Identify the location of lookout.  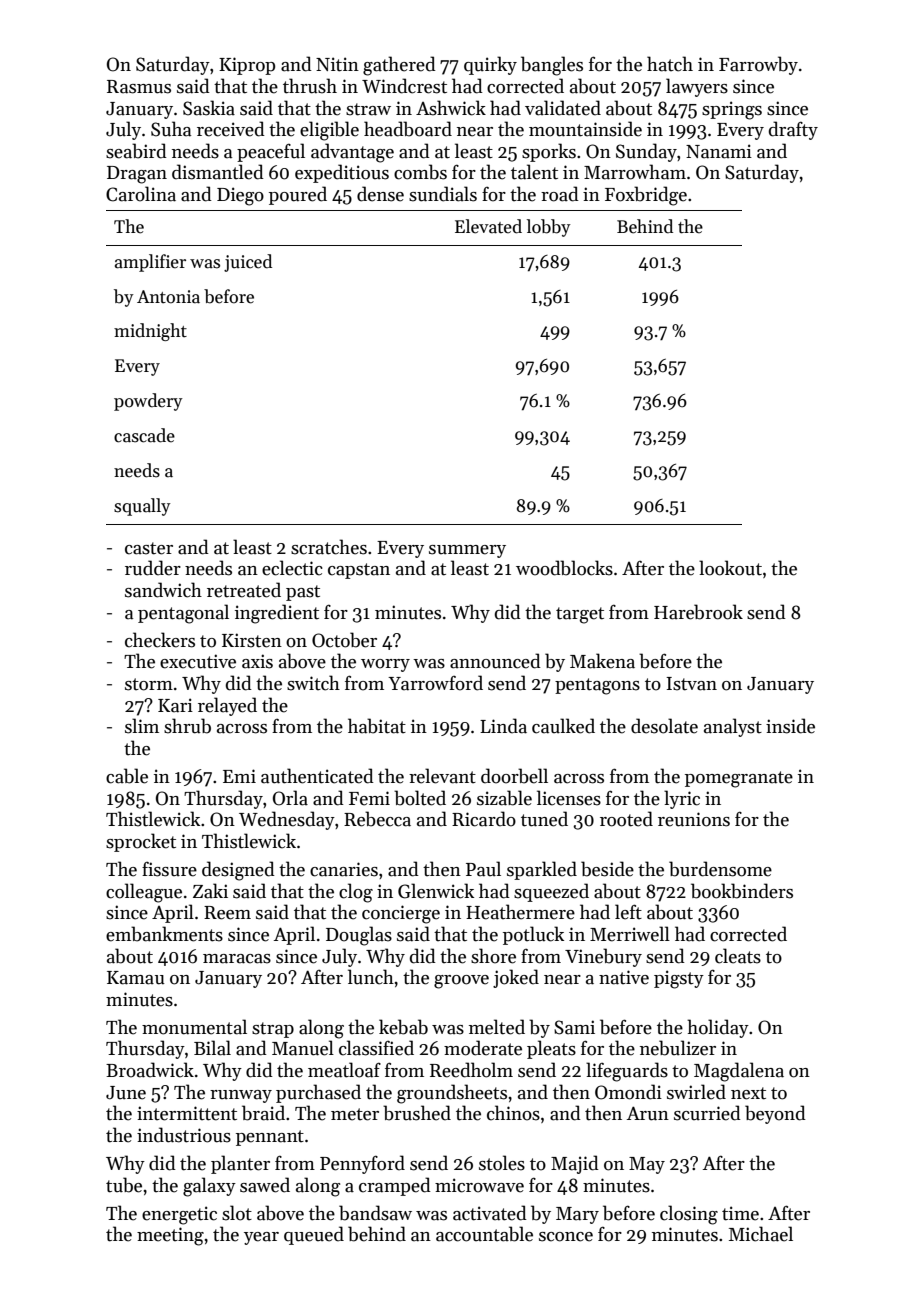
(730, 568).
